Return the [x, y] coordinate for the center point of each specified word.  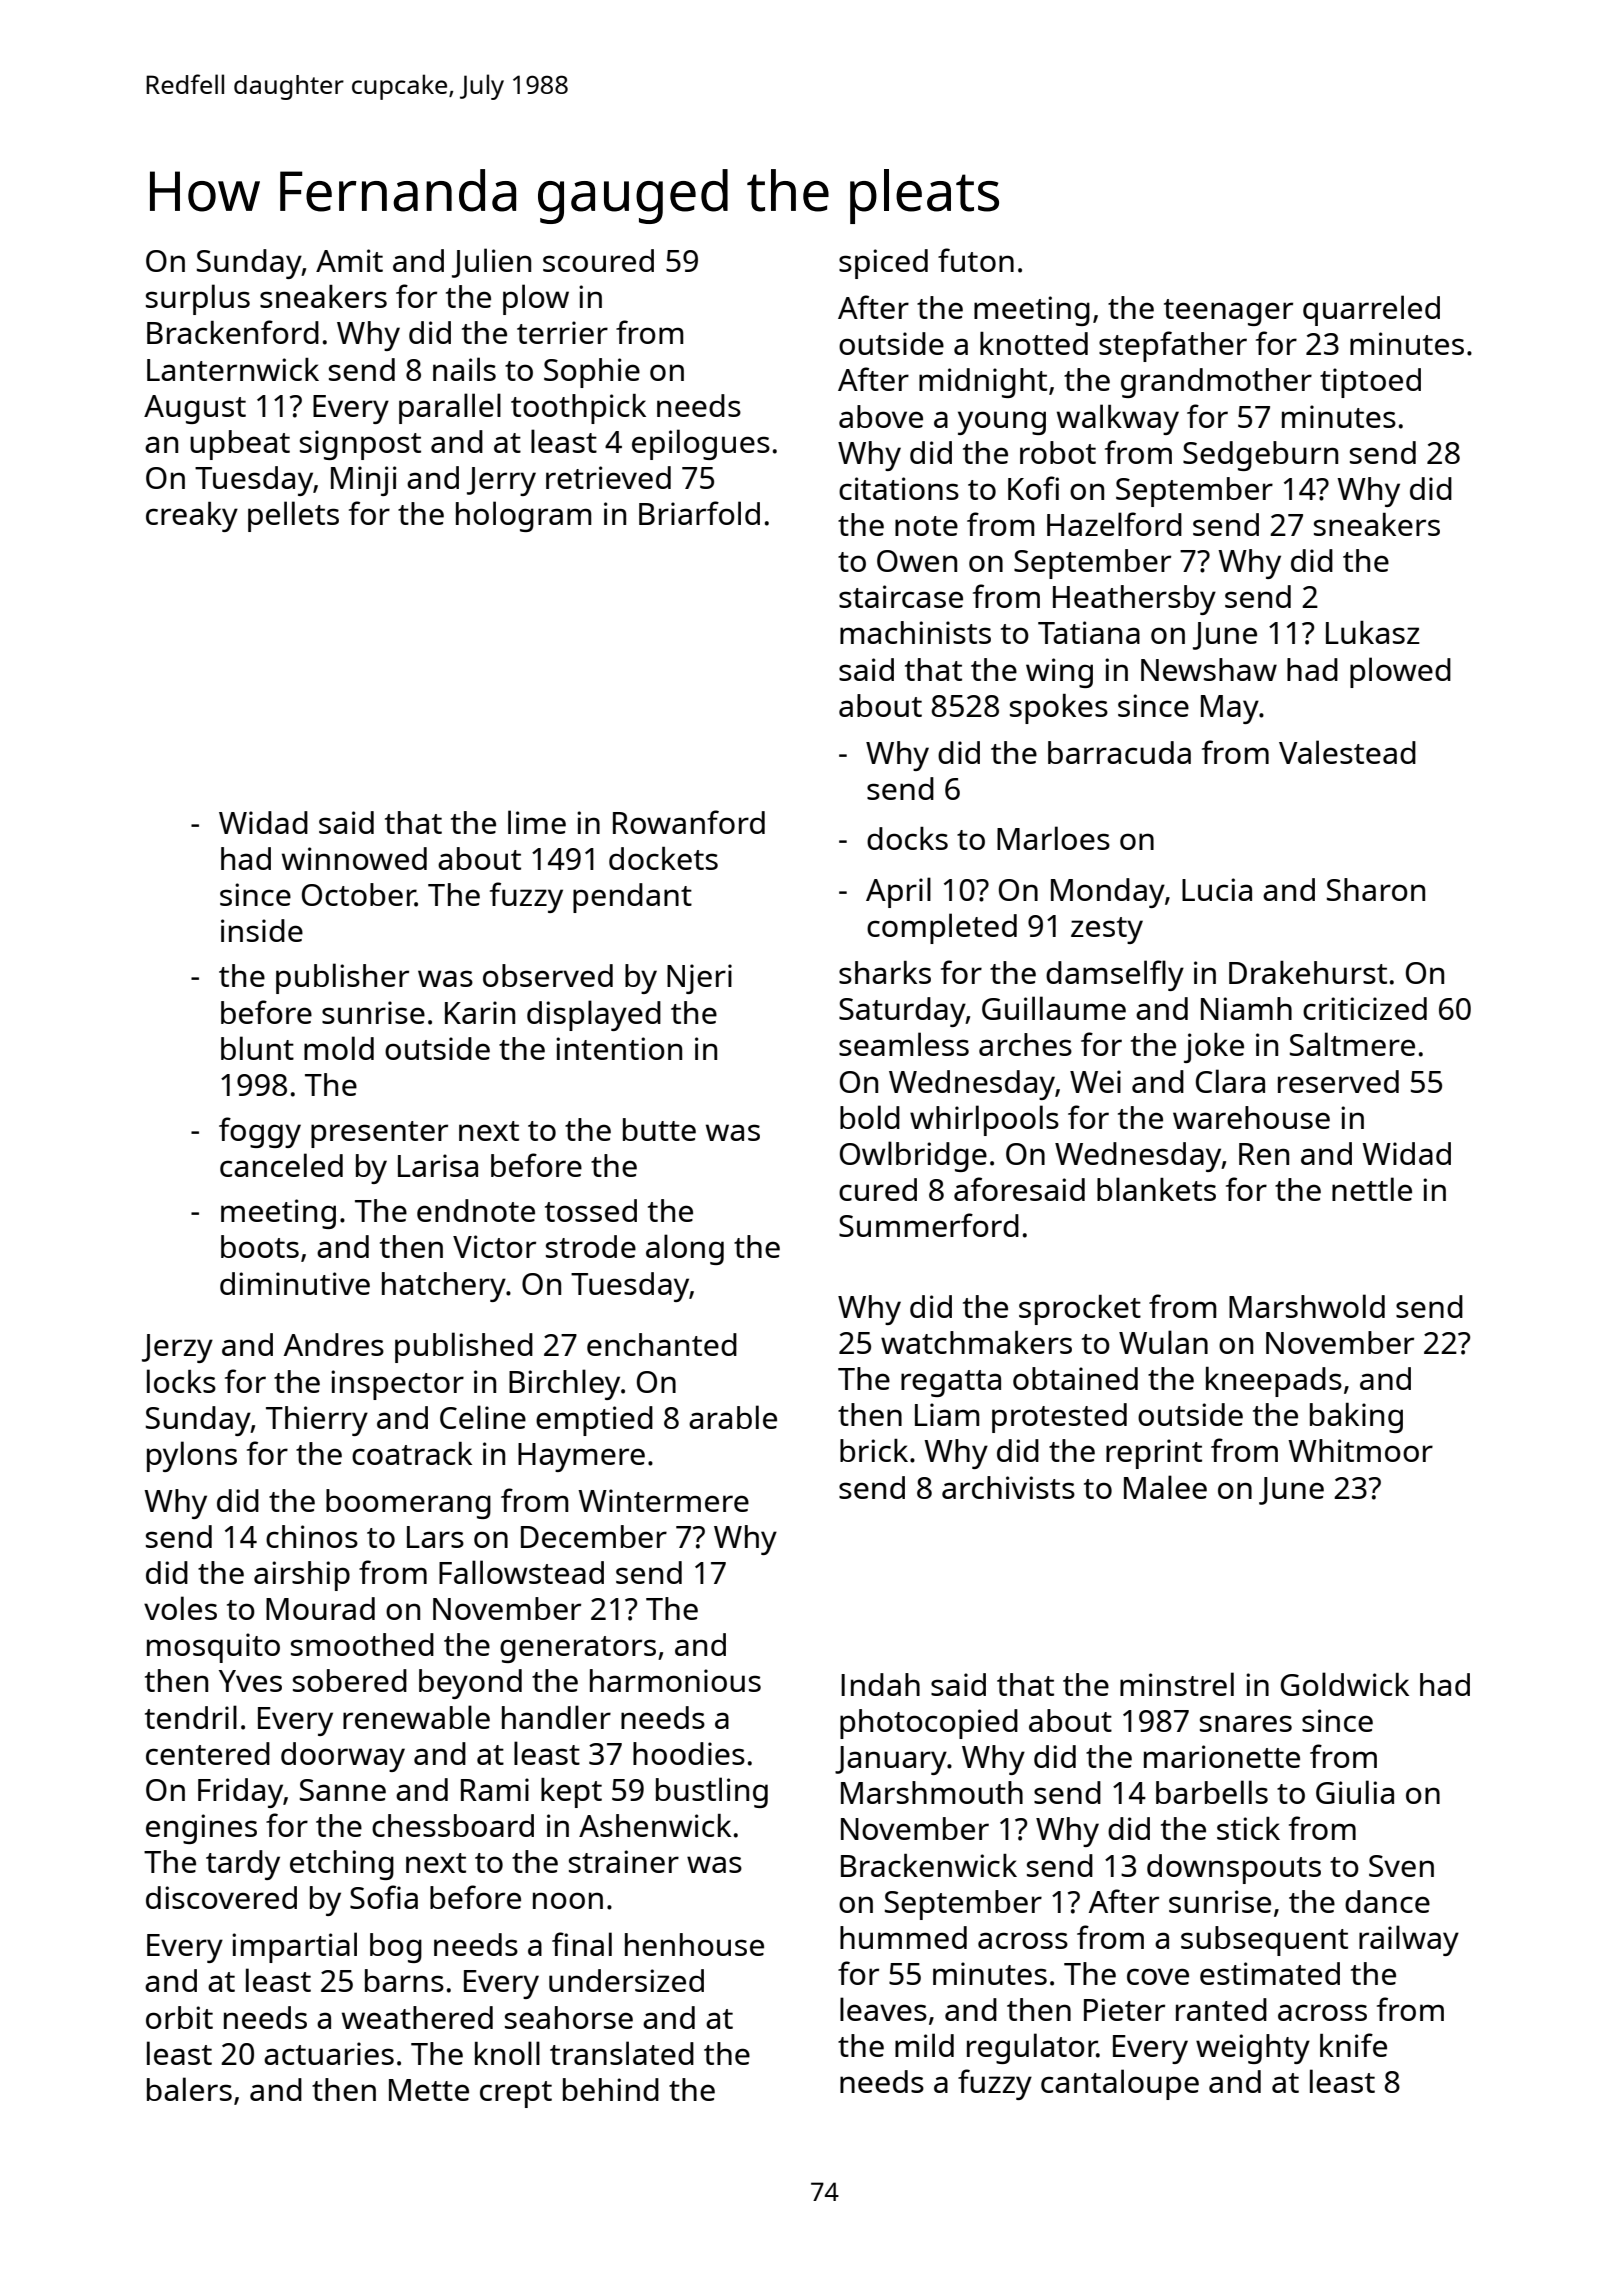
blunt [257, 1048]
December [594, 1536]
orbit [179, 2017]
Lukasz [1373, 632]
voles [180, 1608]
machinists [915, 632]
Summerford [929, 1225]
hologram [523, 516]
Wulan [1163, 1342]
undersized [626, 1980]
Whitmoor [1360, 1450]
